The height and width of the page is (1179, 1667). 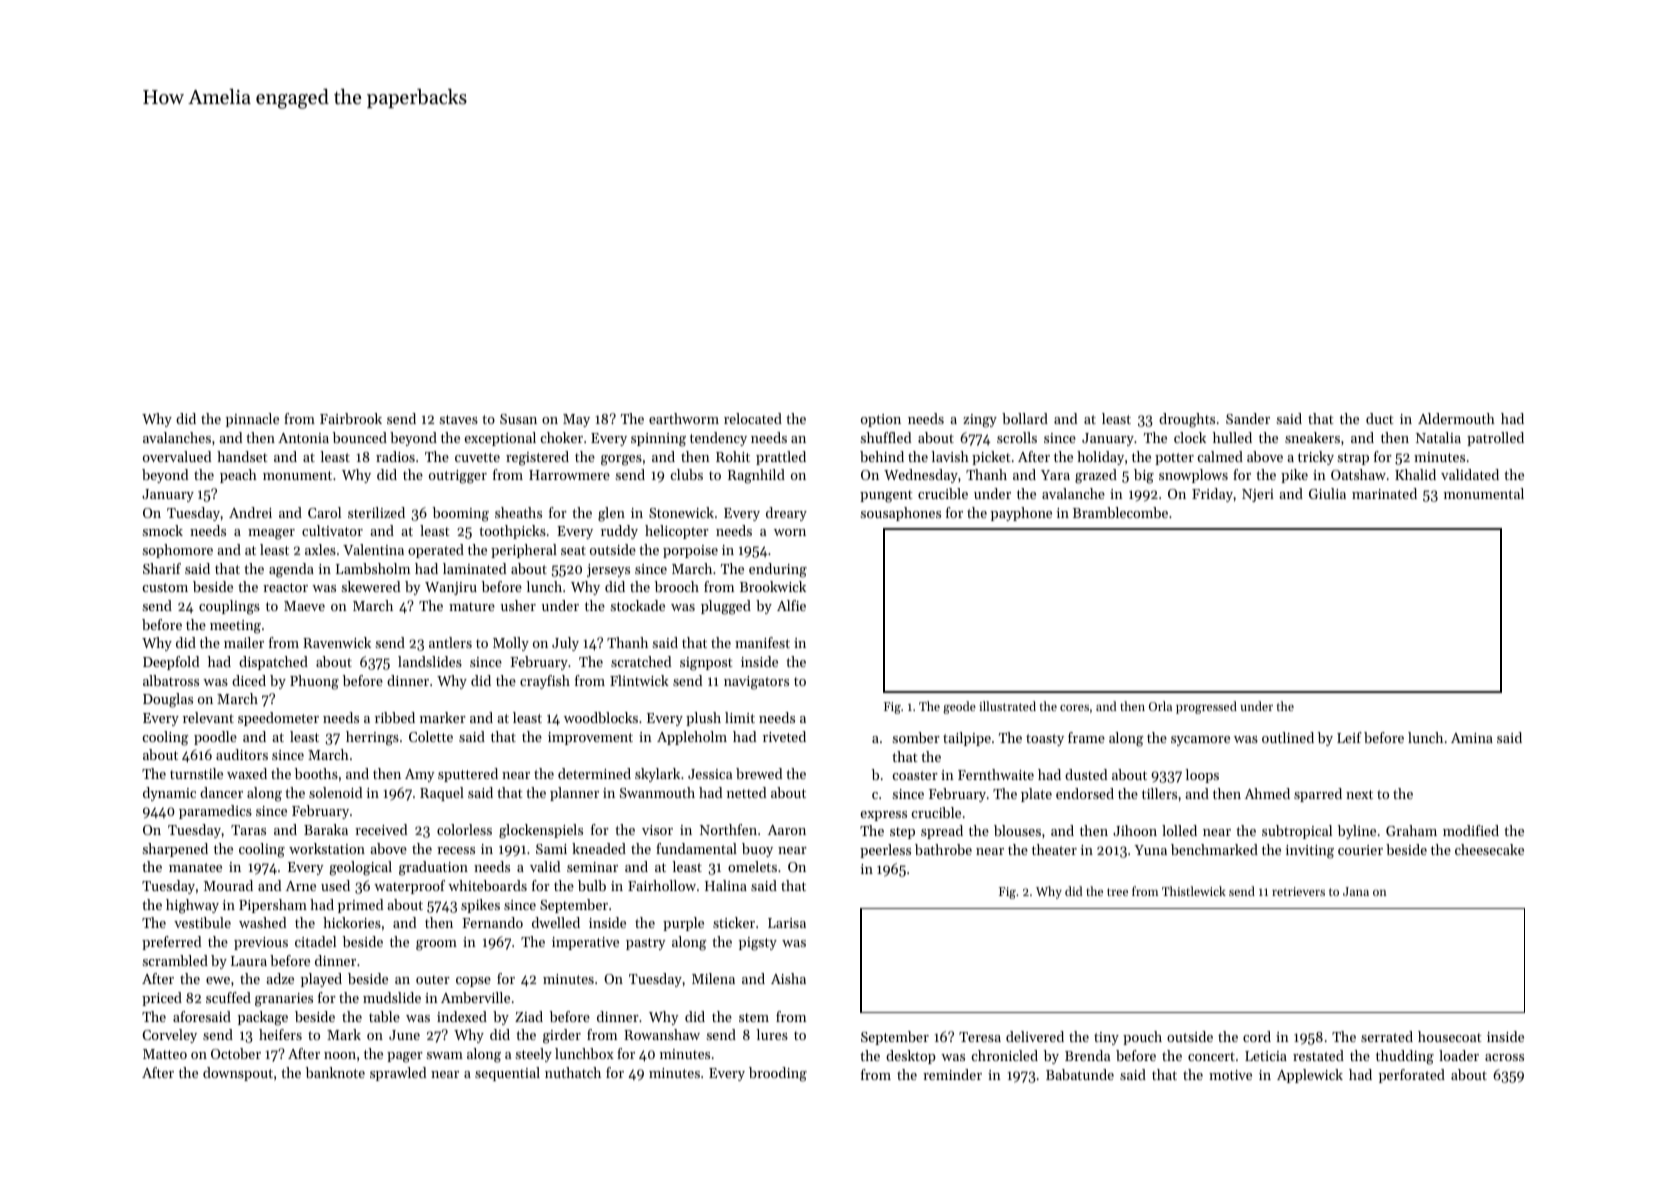 What do you see at coordinates (1258, 495) in the page?
I see `Njeri` at bounding box center [1258, 495].
